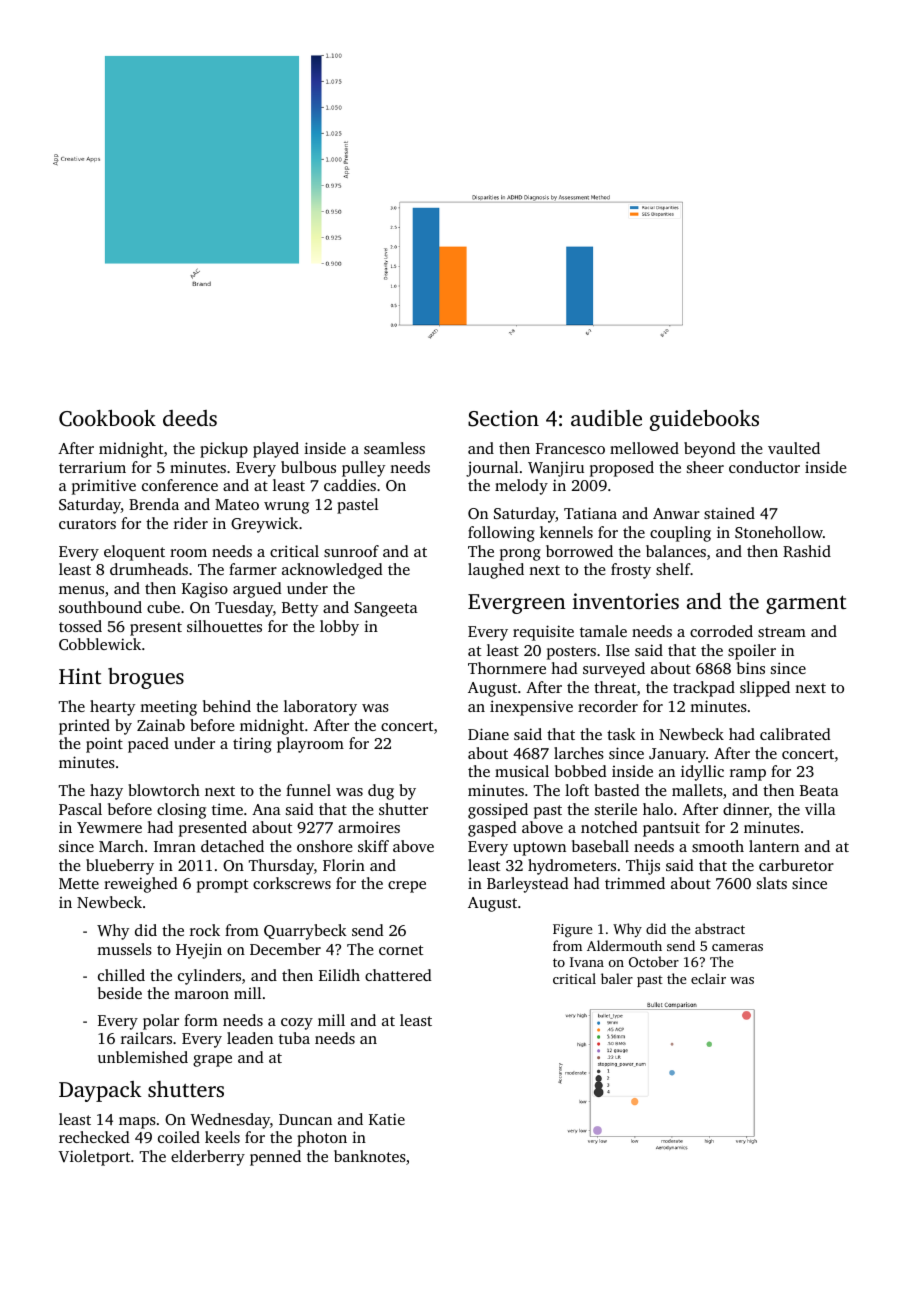  What do you see at coordinates (294, 1038) in the page?
I see `tuba` at bounding box center [294, 1038].
